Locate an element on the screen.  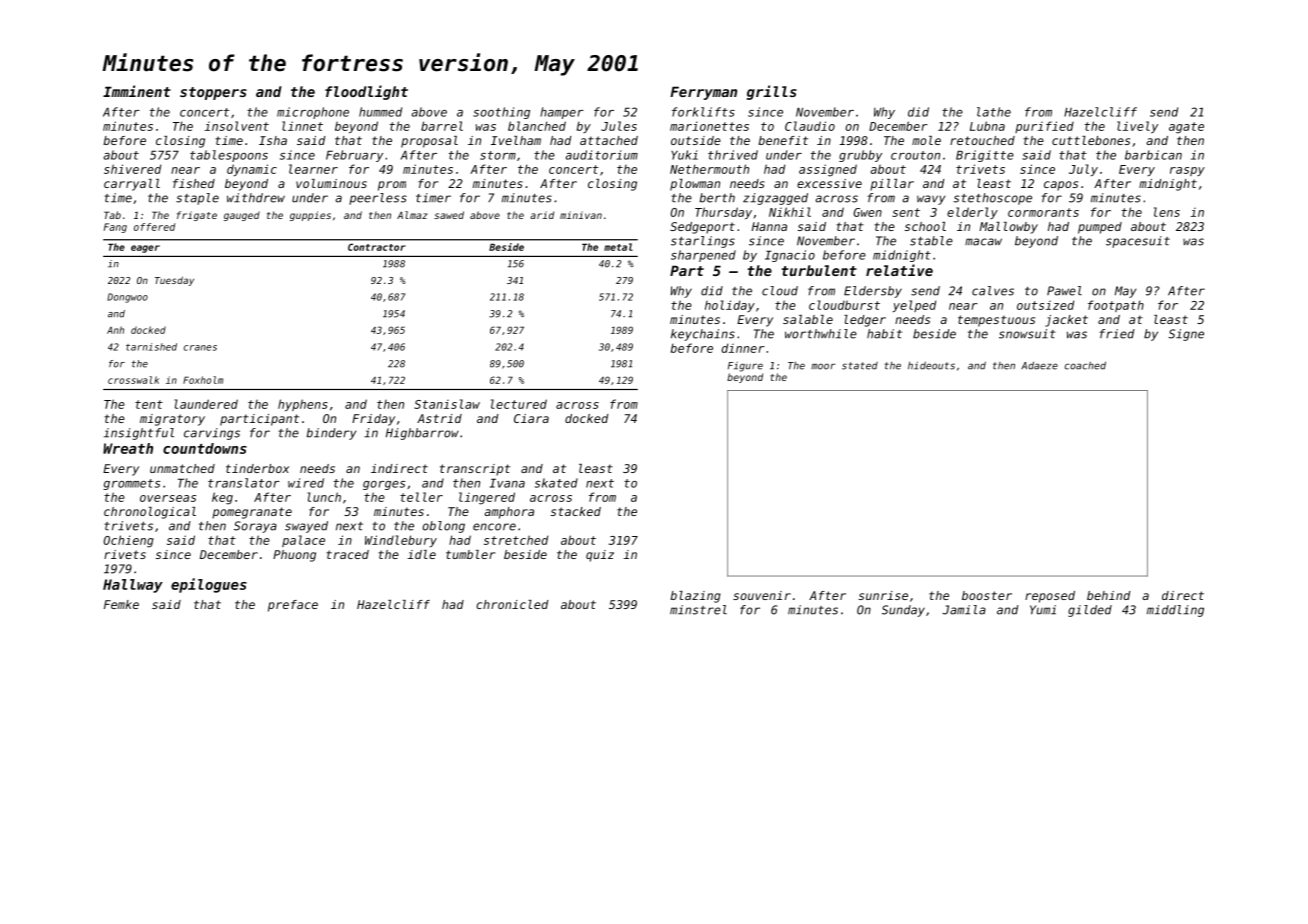
carryall is located at coordinates (132, 185).
